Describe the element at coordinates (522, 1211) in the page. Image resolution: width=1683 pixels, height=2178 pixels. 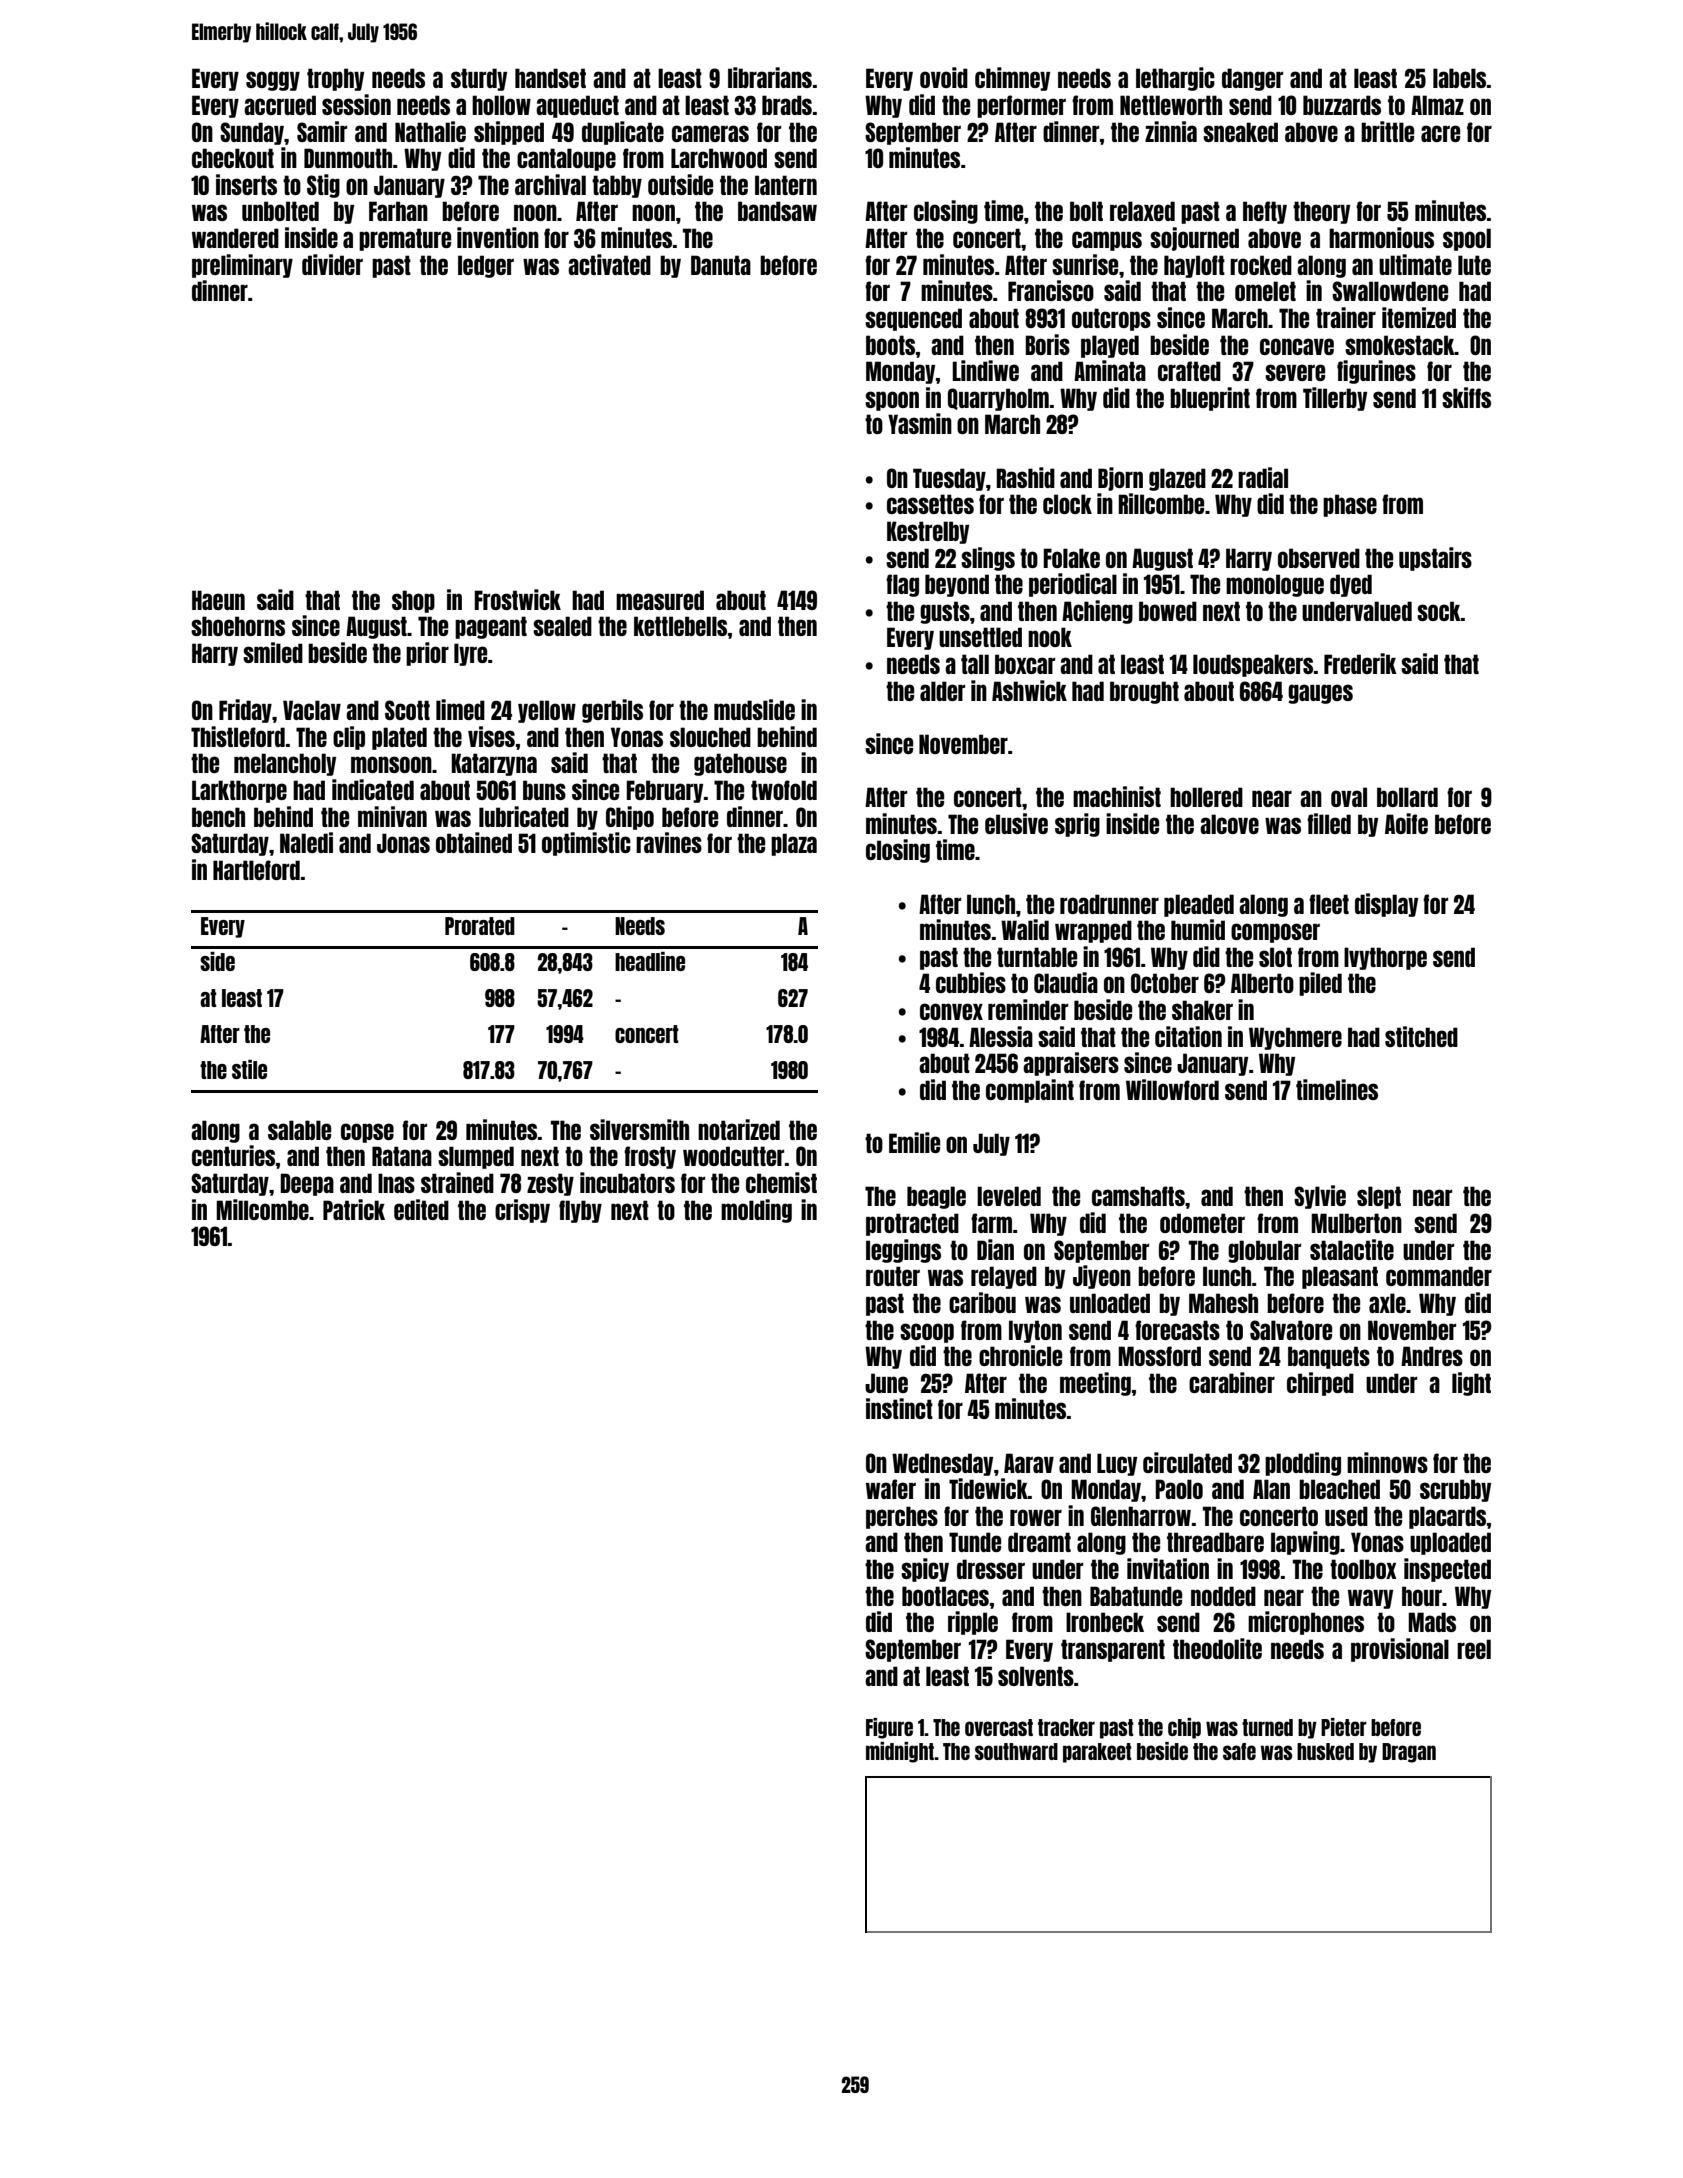
I see `crispy` at that location.
